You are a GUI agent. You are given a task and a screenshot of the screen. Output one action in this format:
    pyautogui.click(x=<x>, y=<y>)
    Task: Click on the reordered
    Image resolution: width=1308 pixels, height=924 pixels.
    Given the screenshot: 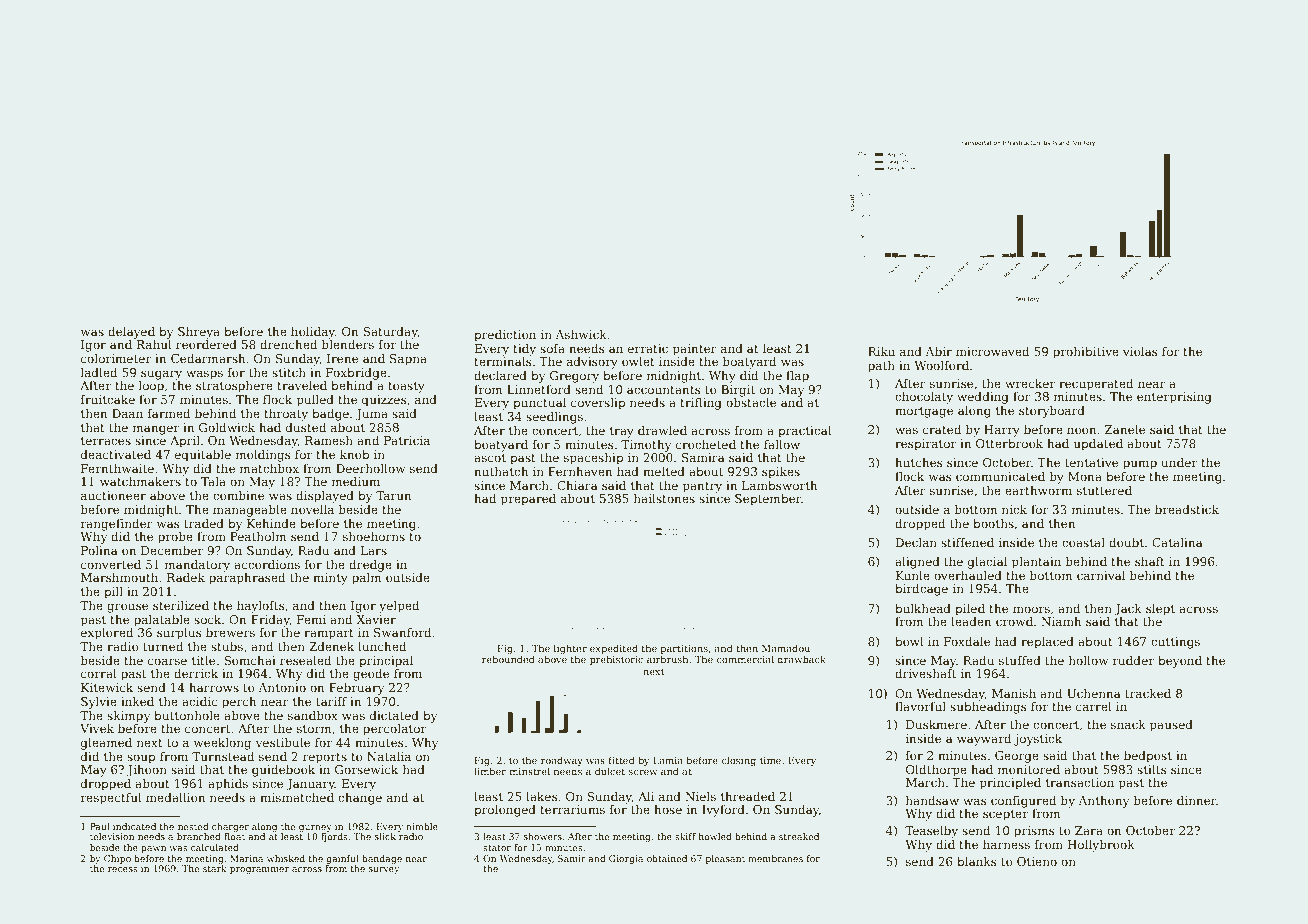 What is the action you would take?
    pyautogui.click(x=206, y=344)
